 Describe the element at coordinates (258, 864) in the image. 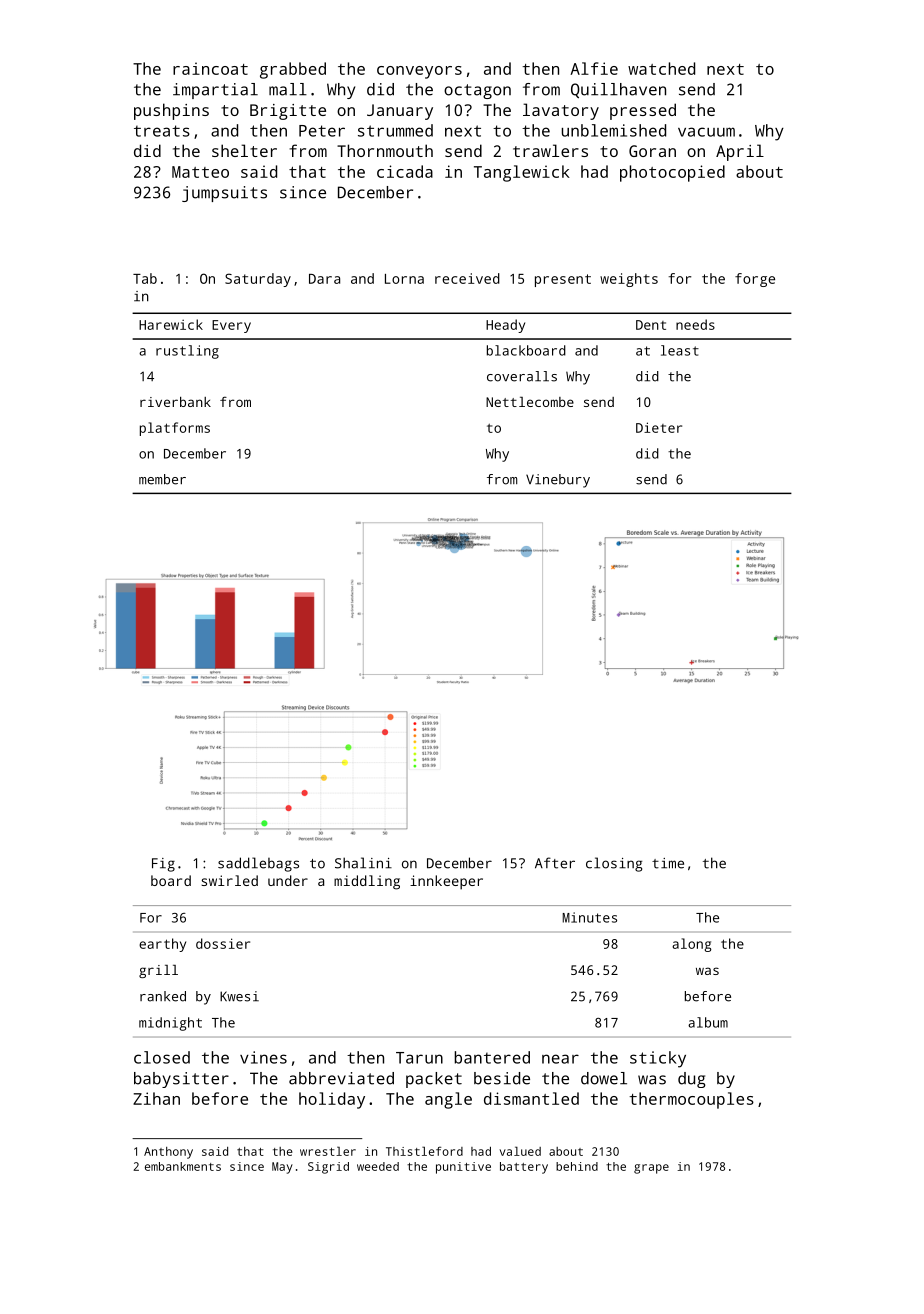

I see `saddlebags` at that location.
